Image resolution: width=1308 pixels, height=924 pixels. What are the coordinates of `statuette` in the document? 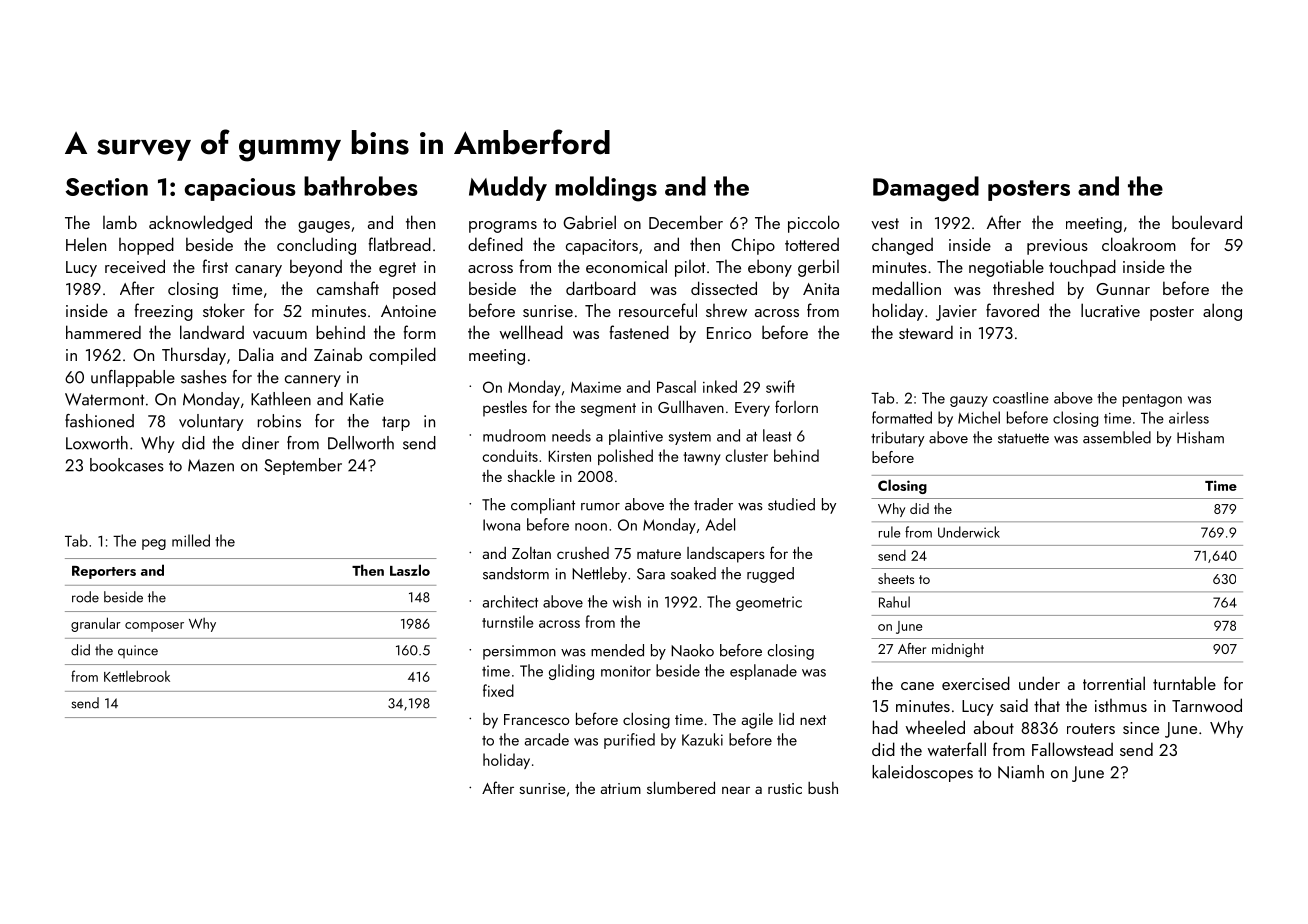 It's located at (1023, 438).
